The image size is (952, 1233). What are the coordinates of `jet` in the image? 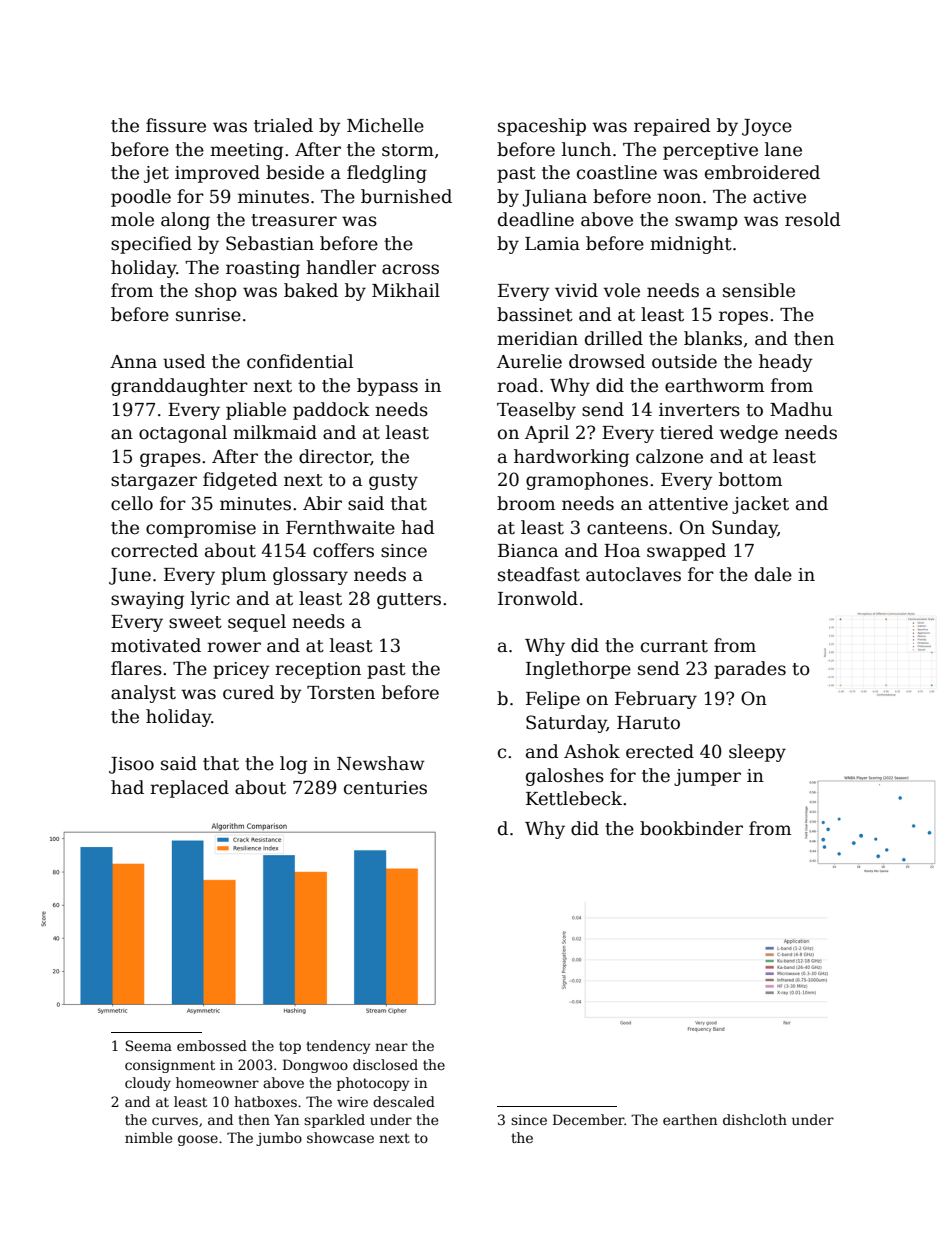 It's located at (156, 174).
